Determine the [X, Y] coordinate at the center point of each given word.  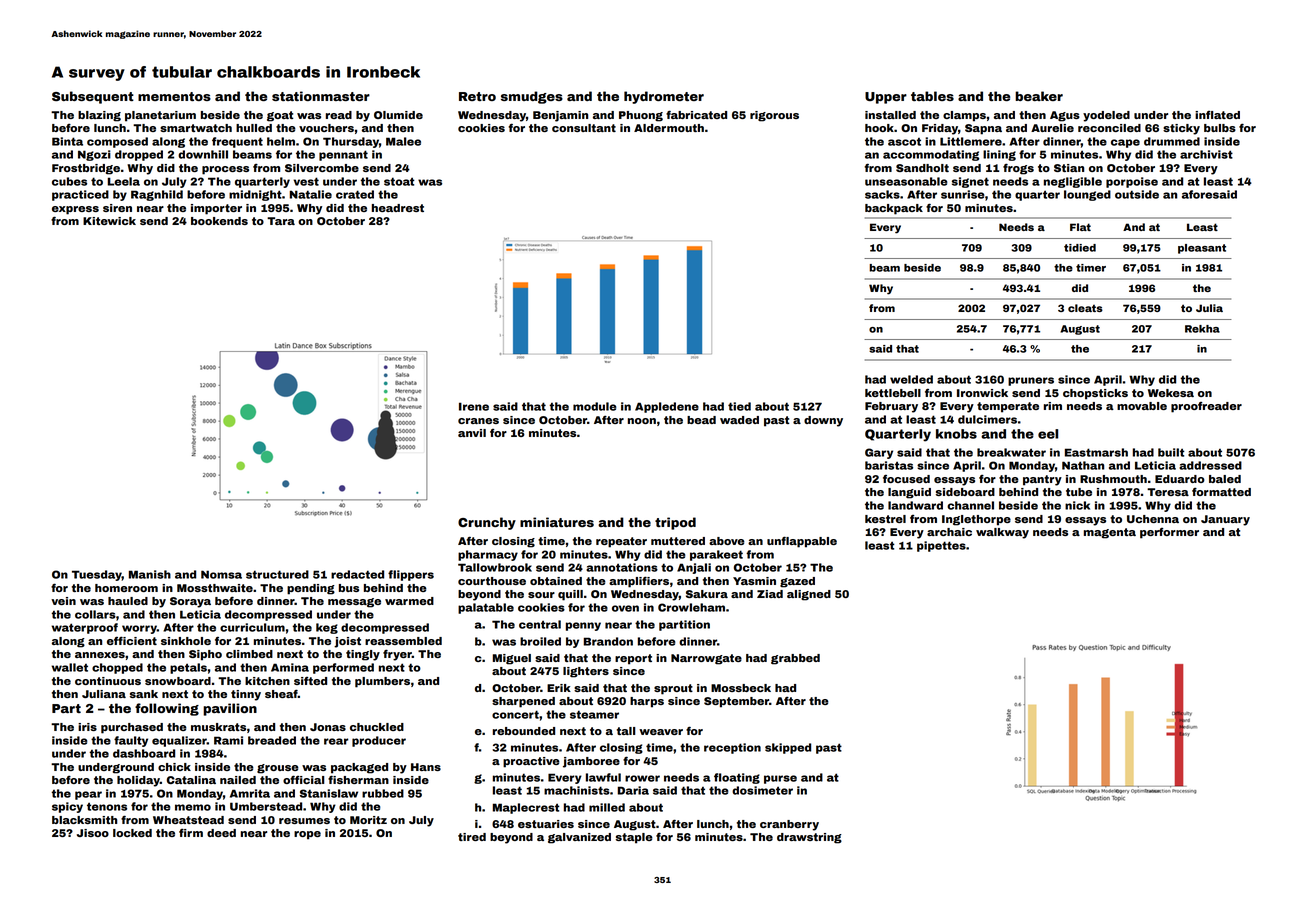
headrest [398, 208]
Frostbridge [86, 169]
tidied [1080, 248]
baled [1225, 479]
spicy [67, 807]
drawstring [809, 838]
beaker [1039, 96]
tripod [675, 523]
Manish [150, 574]
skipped [788, 748]
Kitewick [109, 221]
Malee [403, 141]
